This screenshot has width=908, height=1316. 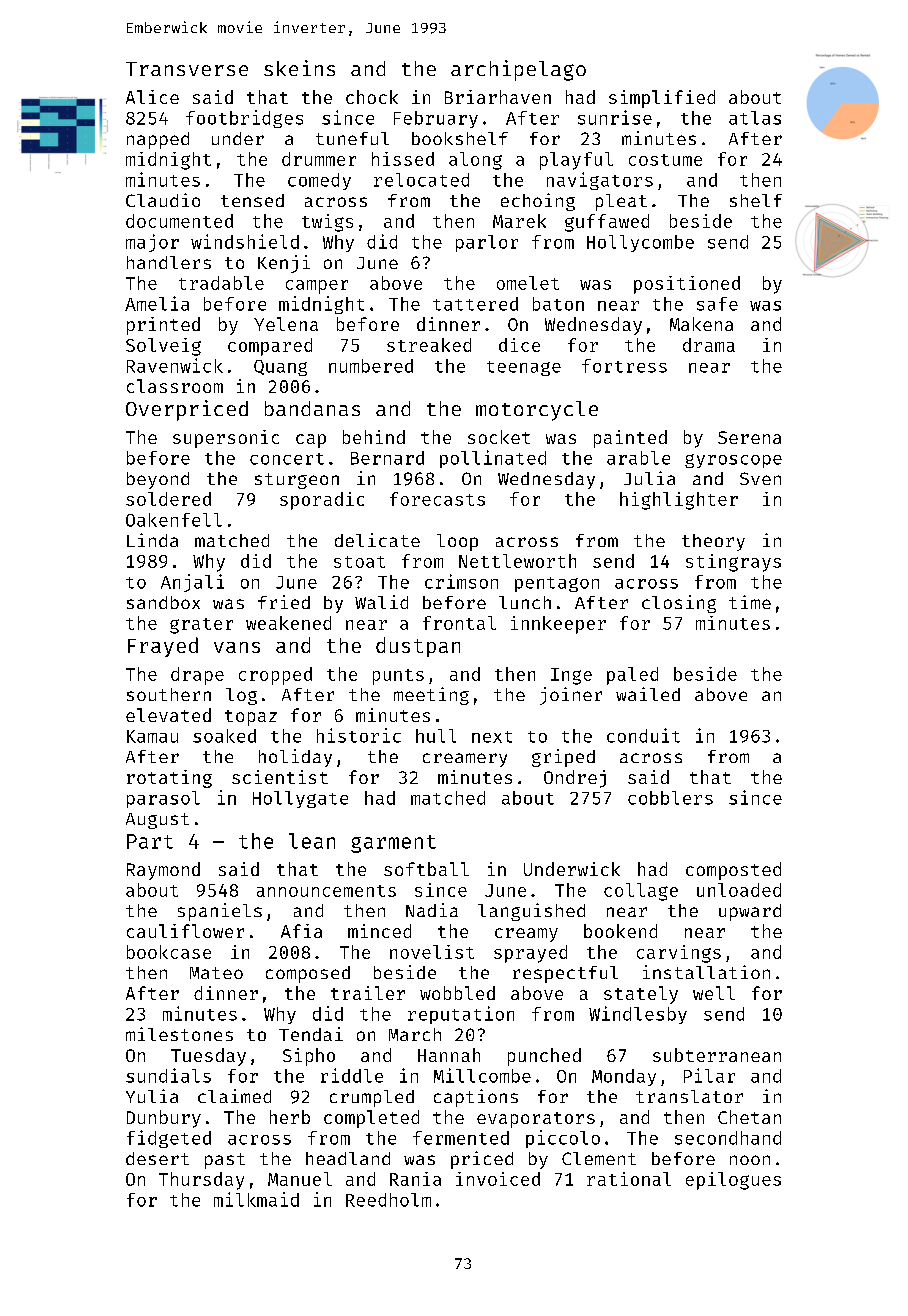 I want to click on milkmaid, so click(x=256, y=1199).
